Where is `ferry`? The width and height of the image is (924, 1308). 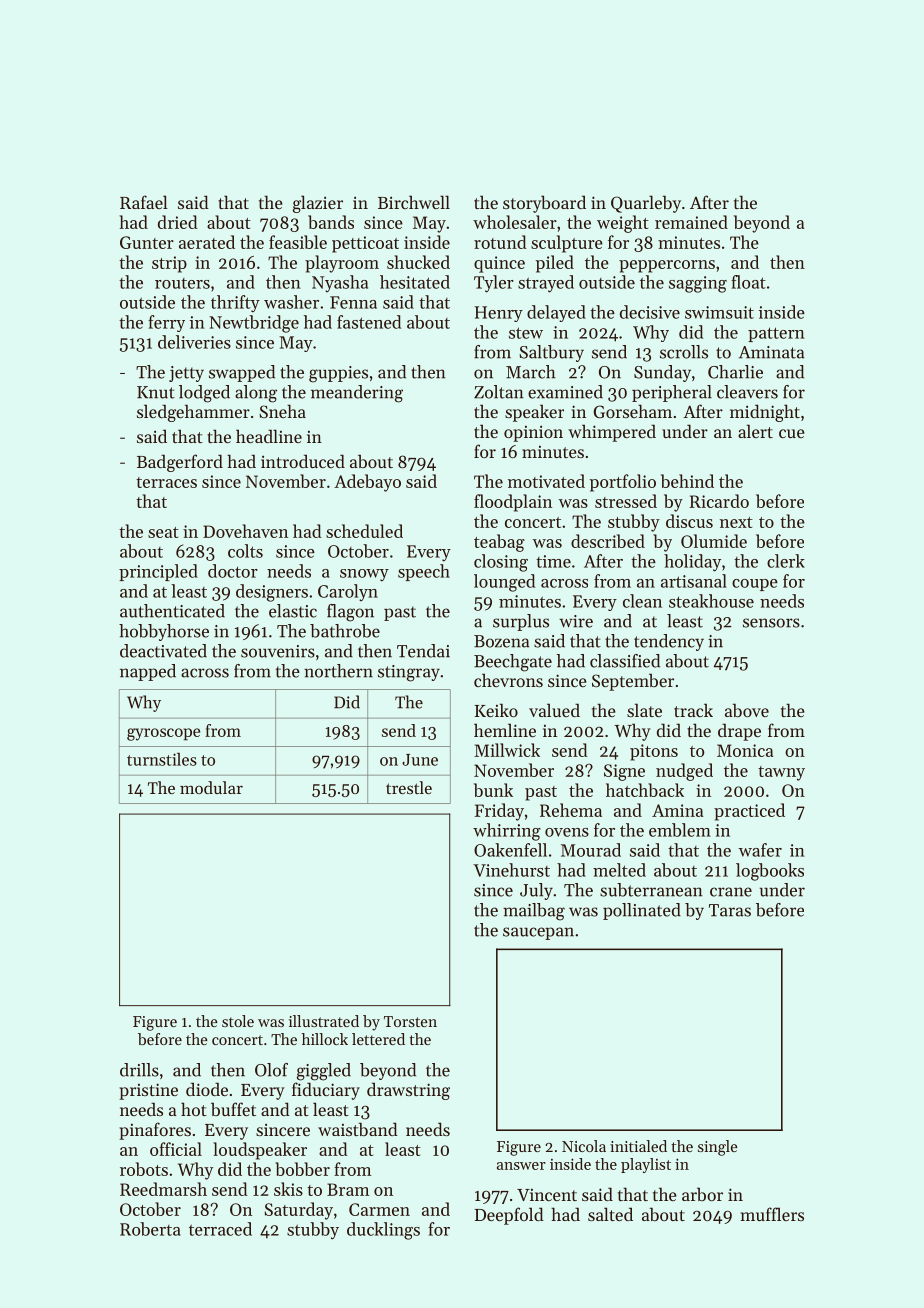
ferry is located at coordinates (166, 323).
